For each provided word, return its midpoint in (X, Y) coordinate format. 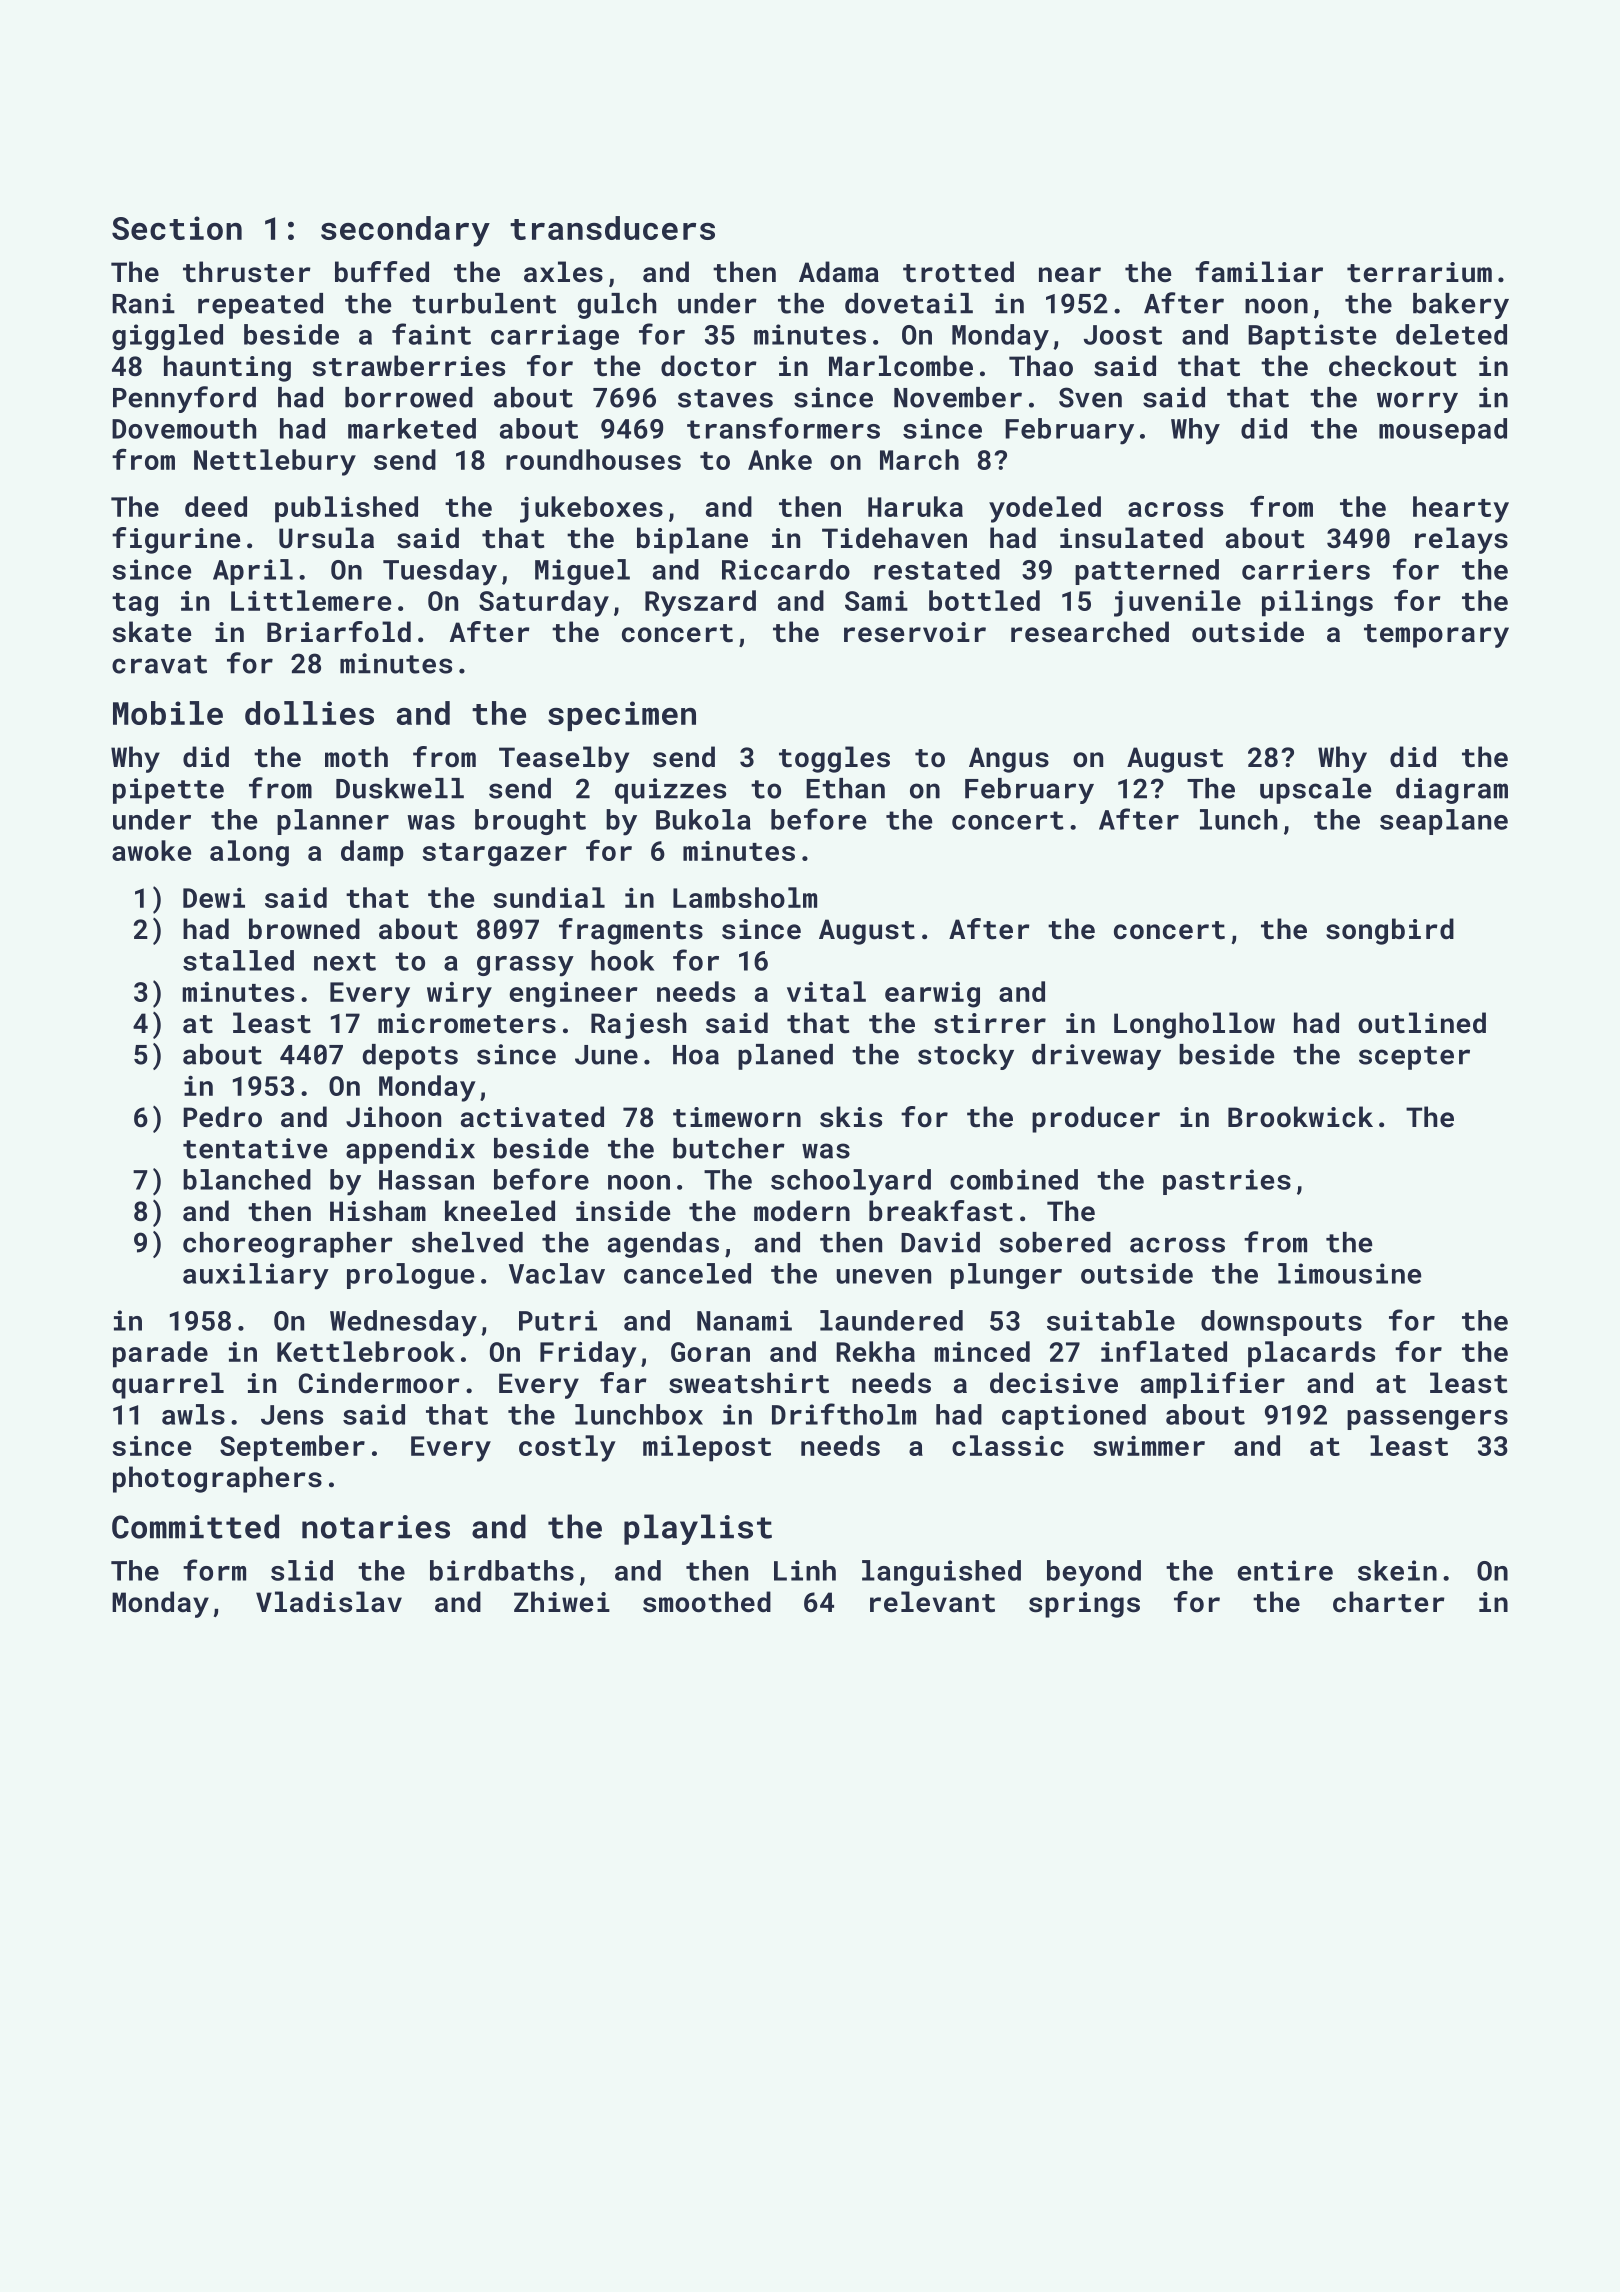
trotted (958, 272)
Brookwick (1300, 1117)
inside (623, 1211)
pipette (168, 791)
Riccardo (786, 569)
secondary (405, 231)
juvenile (1177, 603)
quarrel (168, 1385)
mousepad (1443, 431)
